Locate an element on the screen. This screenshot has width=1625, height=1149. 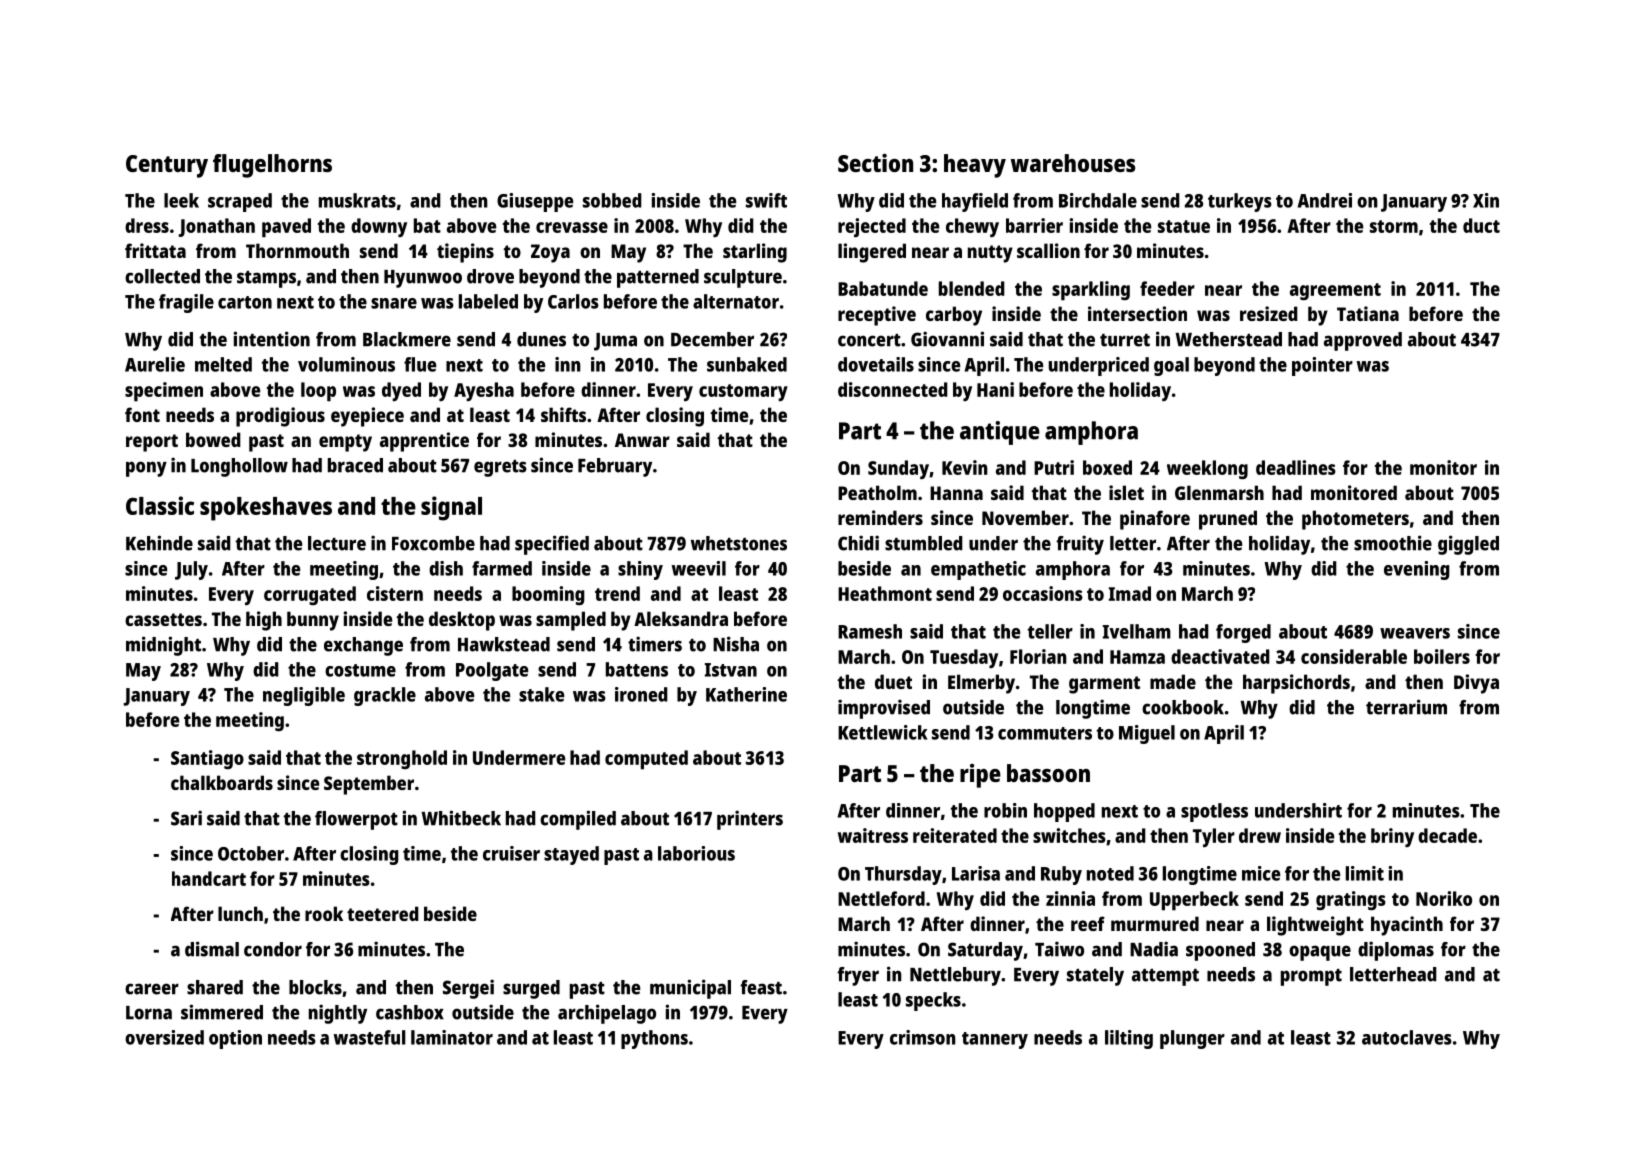
warehouses is located at coordinates (1073, 163).
